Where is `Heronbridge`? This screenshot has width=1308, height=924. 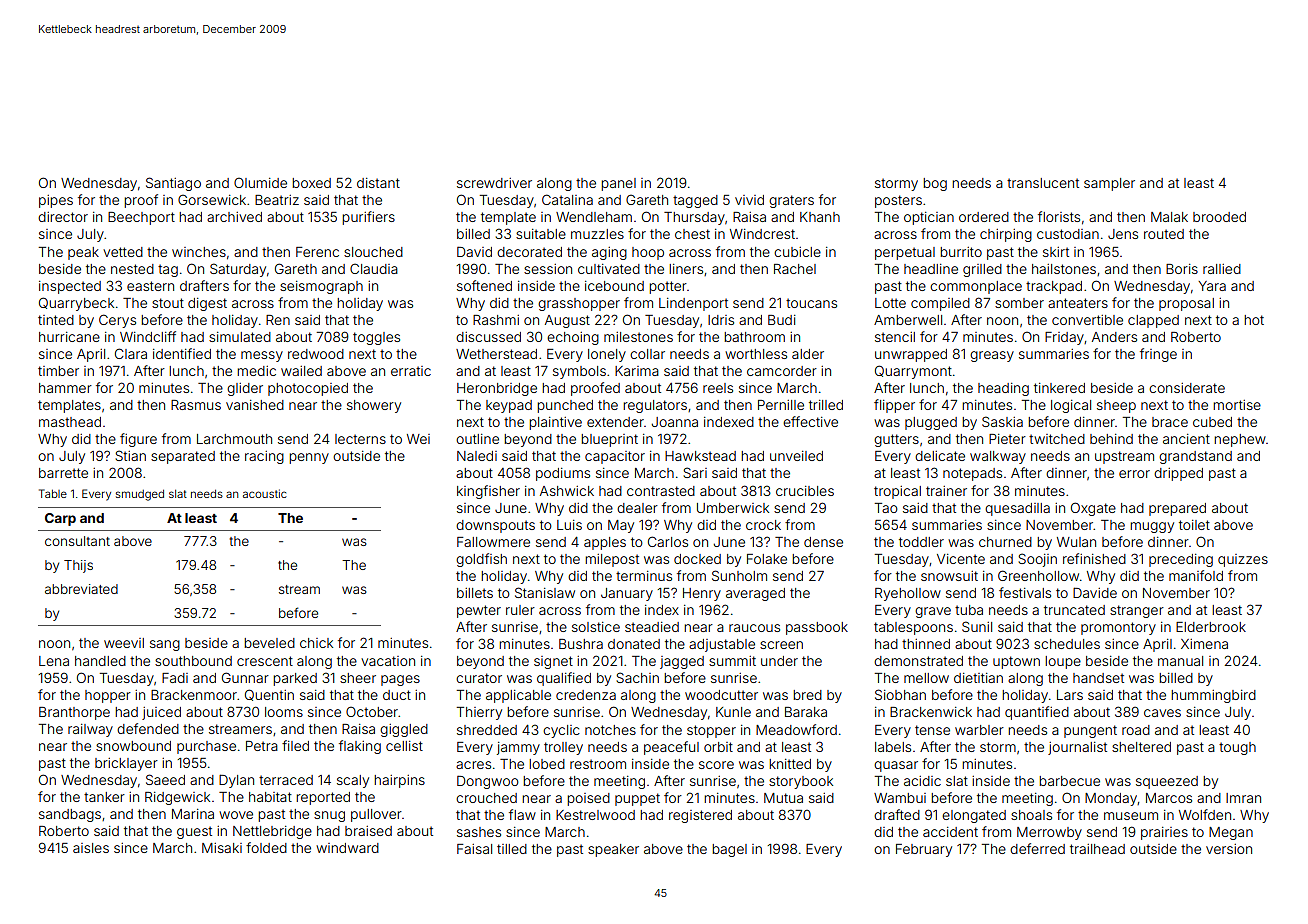 Heronbridge is located at coordinates (497, 389).
